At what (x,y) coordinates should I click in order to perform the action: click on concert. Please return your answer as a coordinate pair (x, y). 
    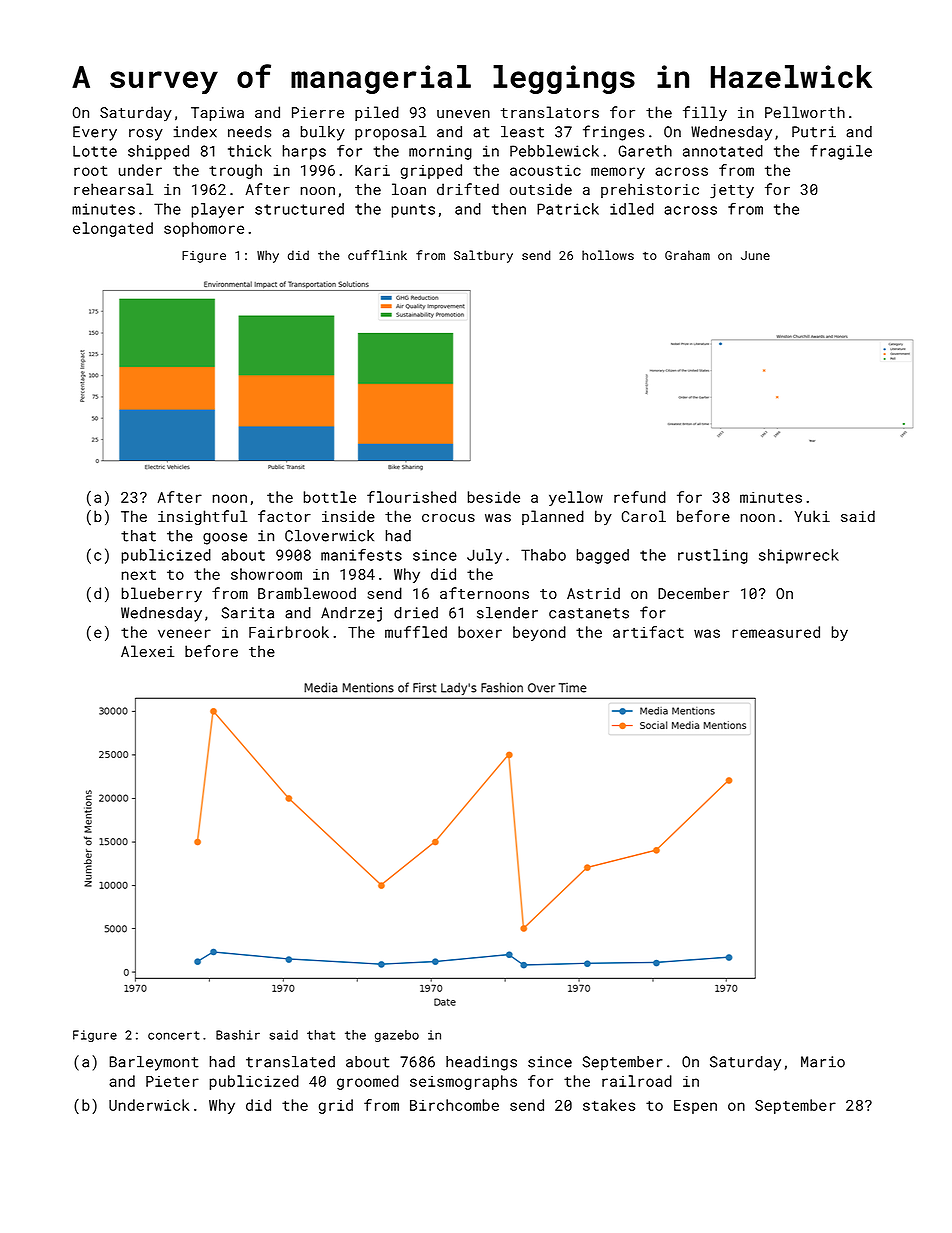
    Looking at the image, I should click on (174, 1035).
